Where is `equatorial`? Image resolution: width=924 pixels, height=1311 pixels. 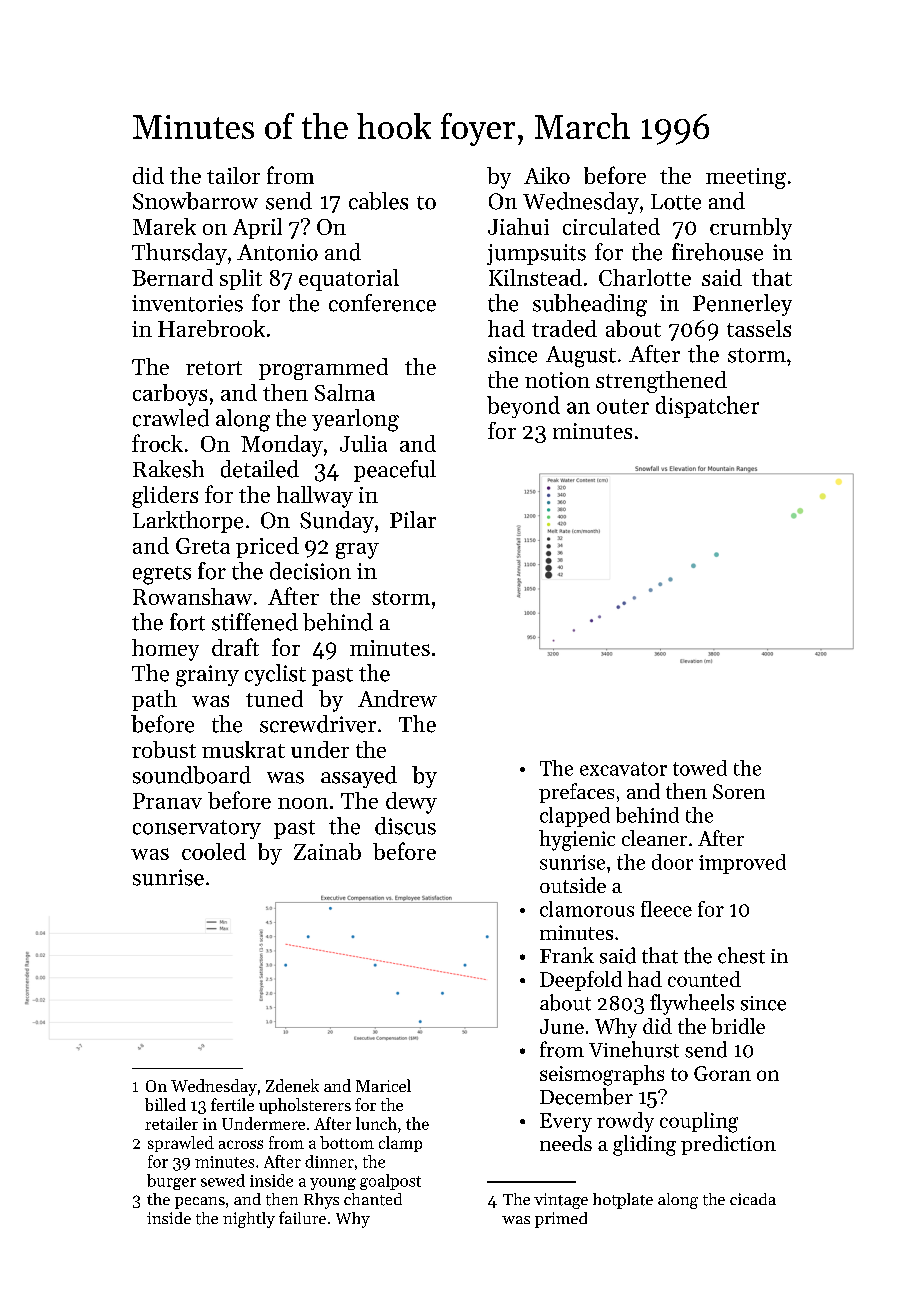
equatorial is located at coordinates (349, 280).
